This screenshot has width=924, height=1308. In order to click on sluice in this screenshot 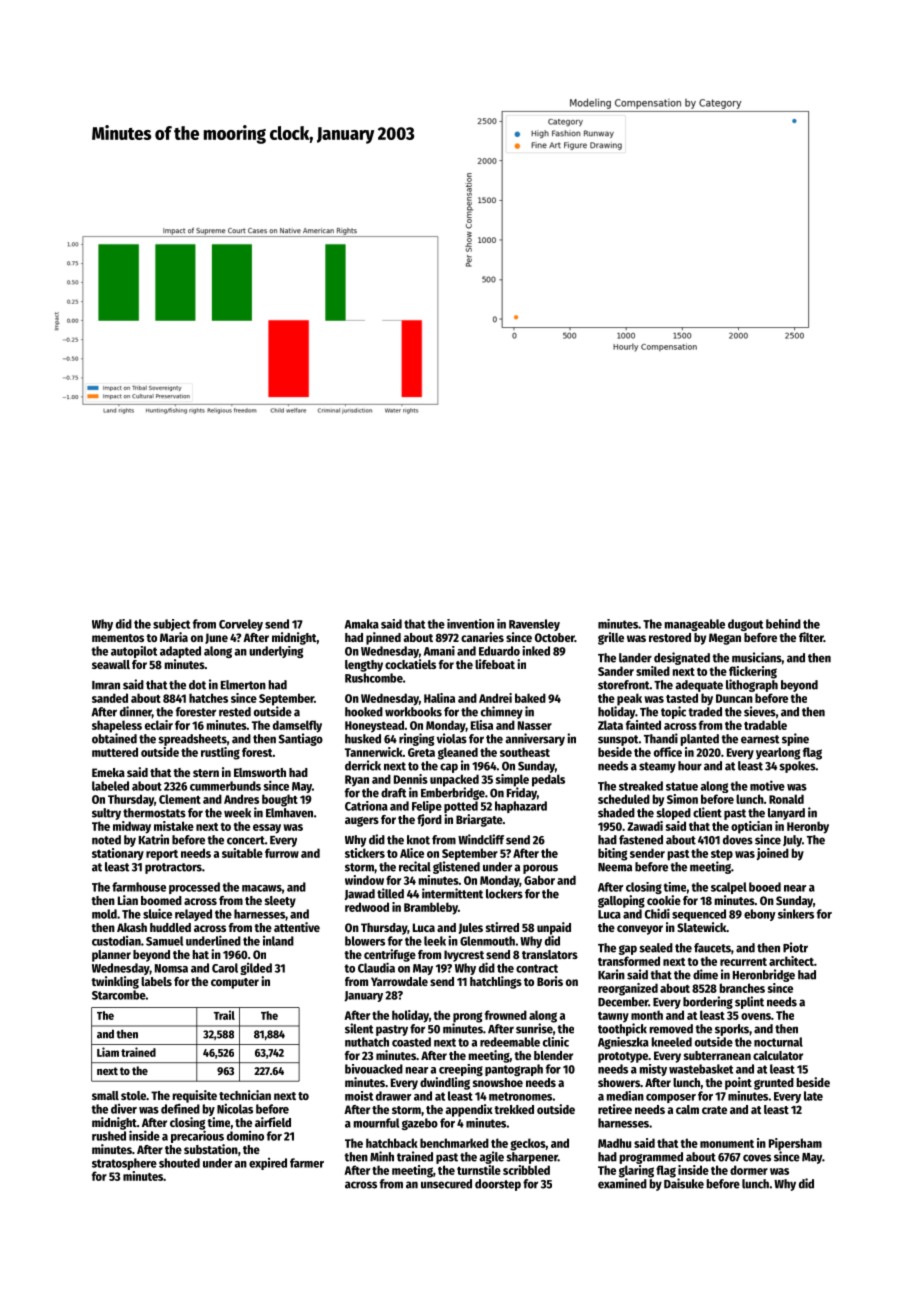, I will do `click(157, 913)`.
